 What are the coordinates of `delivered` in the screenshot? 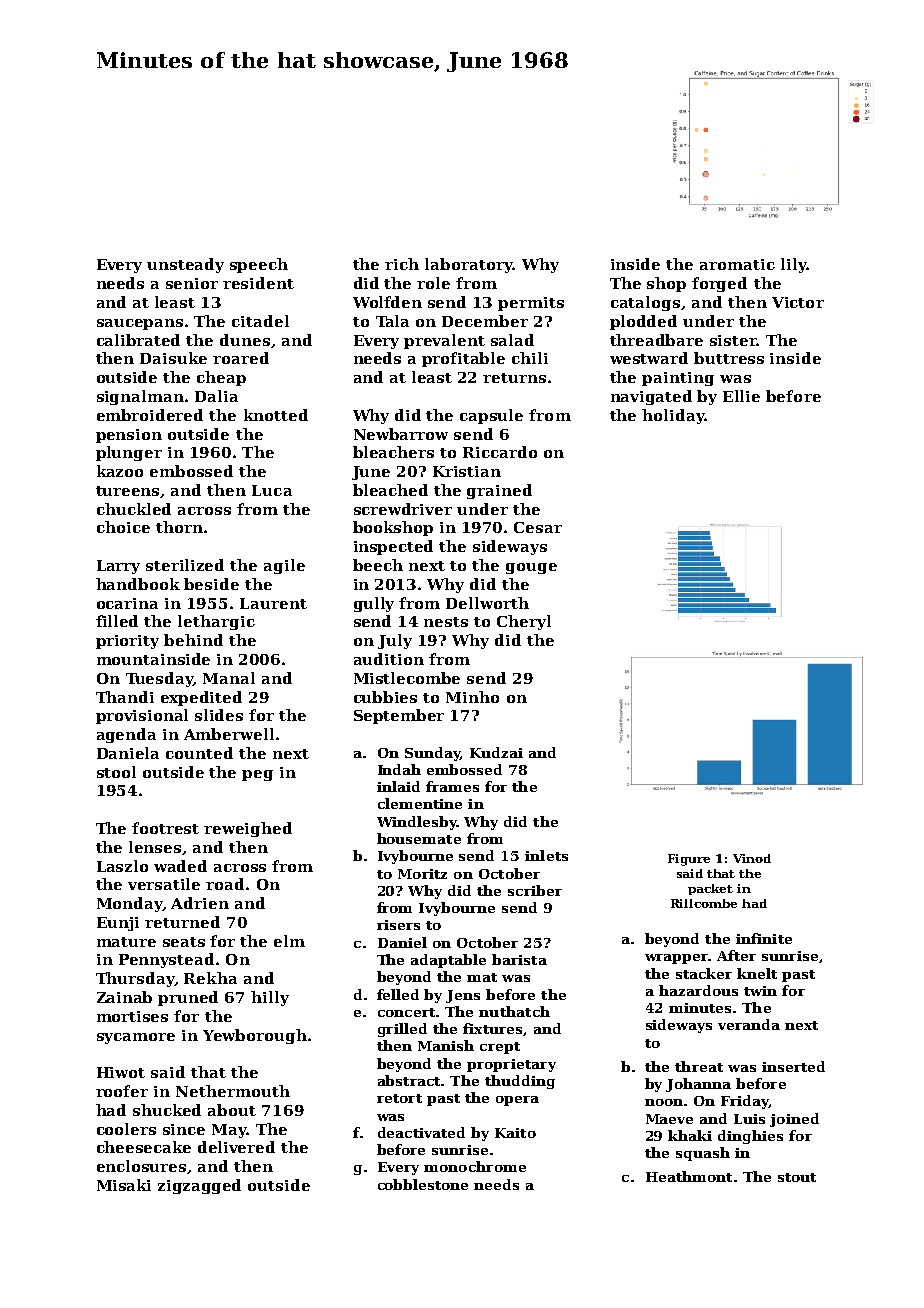 It's located at (236, 1147).
